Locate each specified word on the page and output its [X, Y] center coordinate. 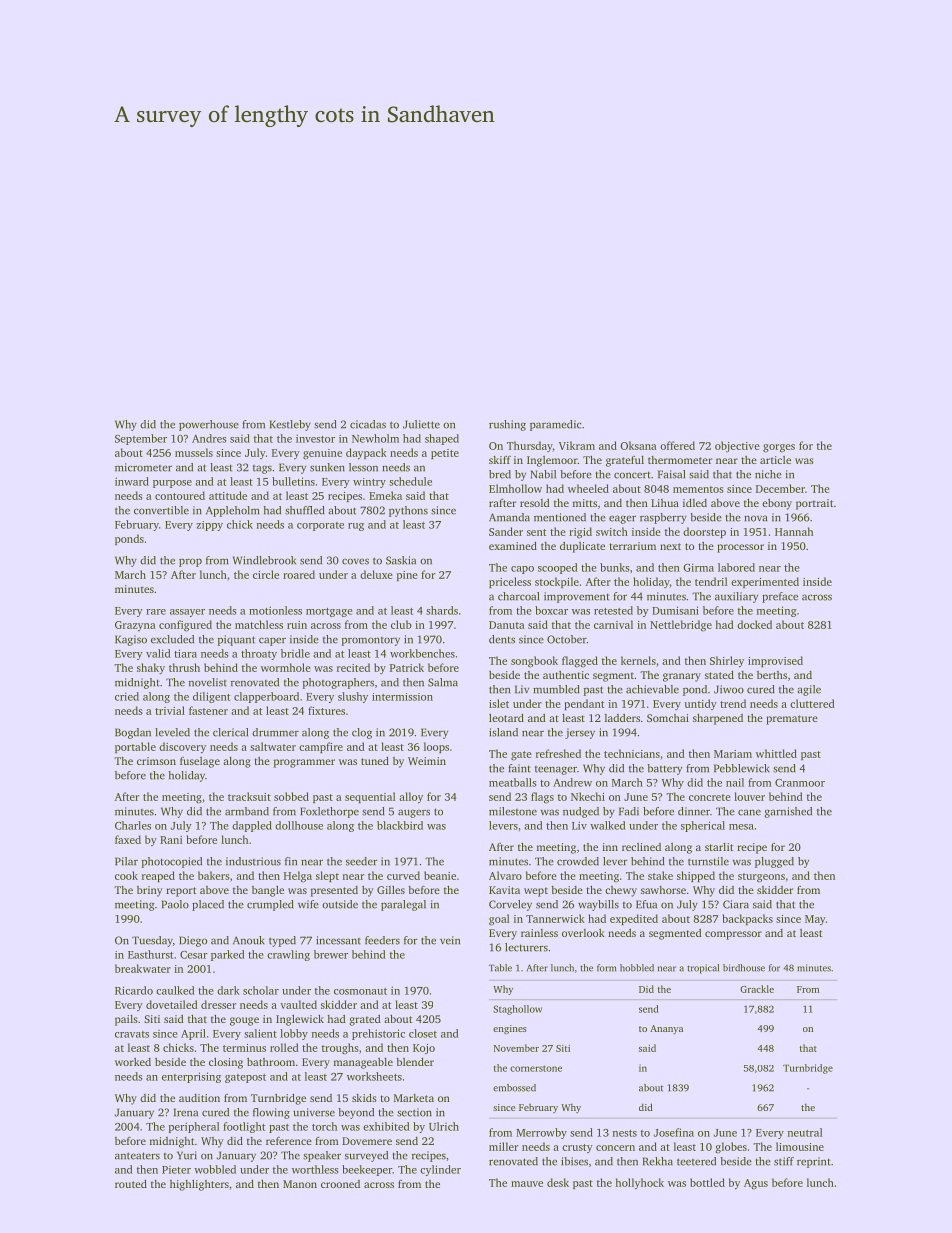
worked [133, 1062]
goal [499, 920]
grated [365, 1020]
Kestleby [290, 425]
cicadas [368, 424]
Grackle [757, 989]
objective [737, 446]
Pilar [126, 861]
